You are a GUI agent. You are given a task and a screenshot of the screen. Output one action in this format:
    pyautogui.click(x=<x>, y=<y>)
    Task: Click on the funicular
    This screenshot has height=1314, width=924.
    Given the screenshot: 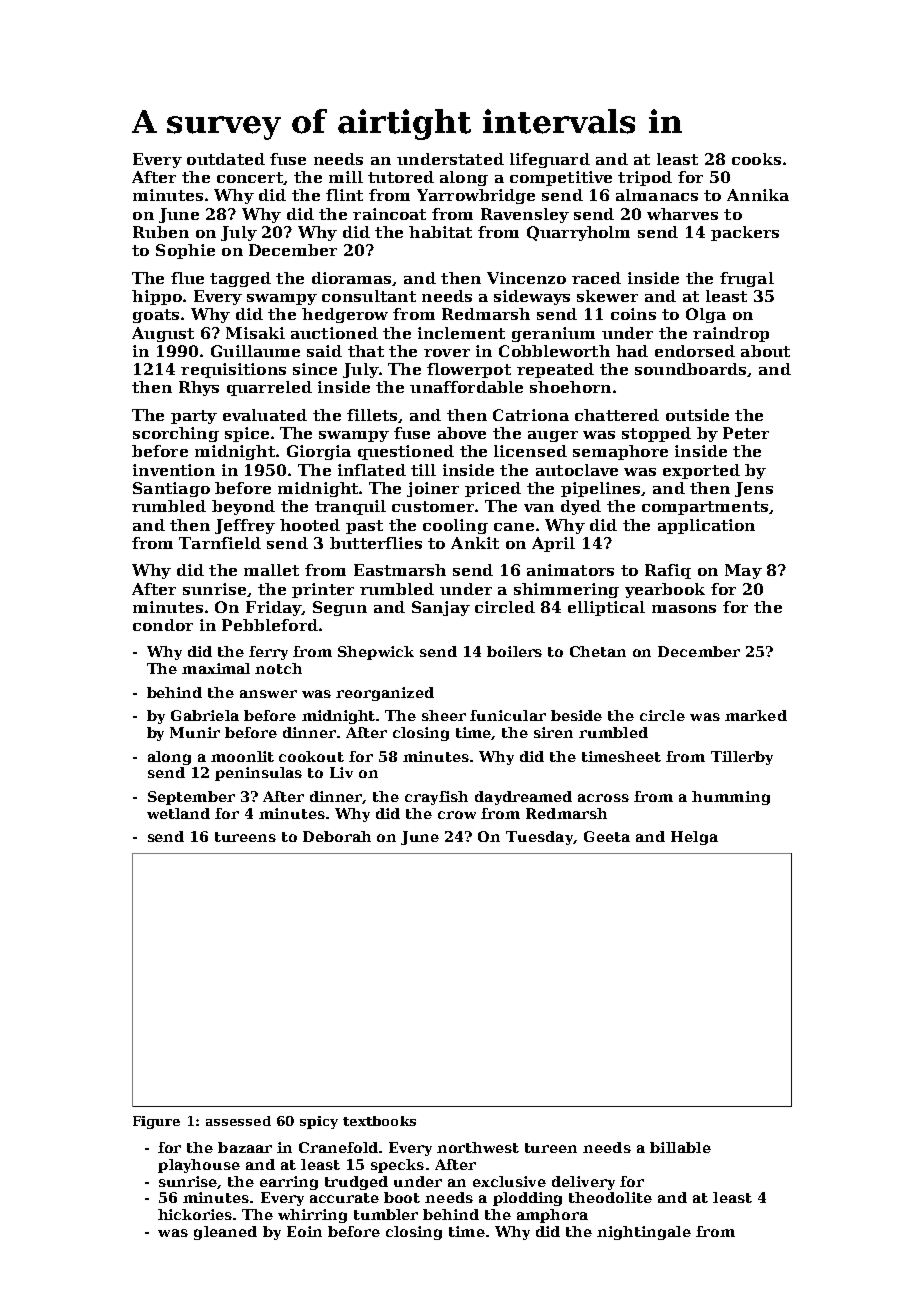 What is the action you would take?
    pyautogui.click(x=508, y=715)
